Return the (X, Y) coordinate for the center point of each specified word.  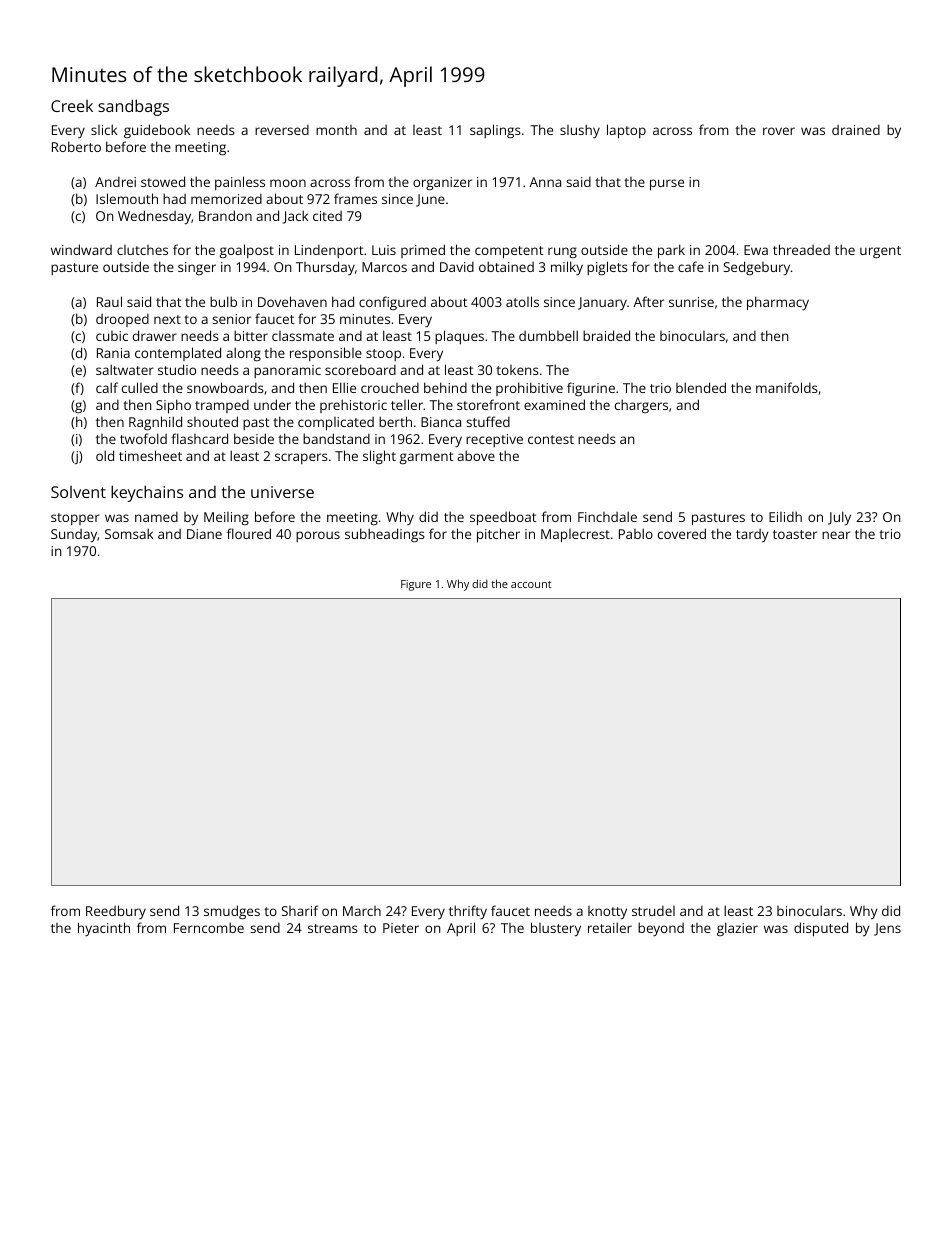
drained (856, 130)
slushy (580, 131)
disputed (821, 929)
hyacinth (104, 929)
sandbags (133, 107)
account (531, 584)
